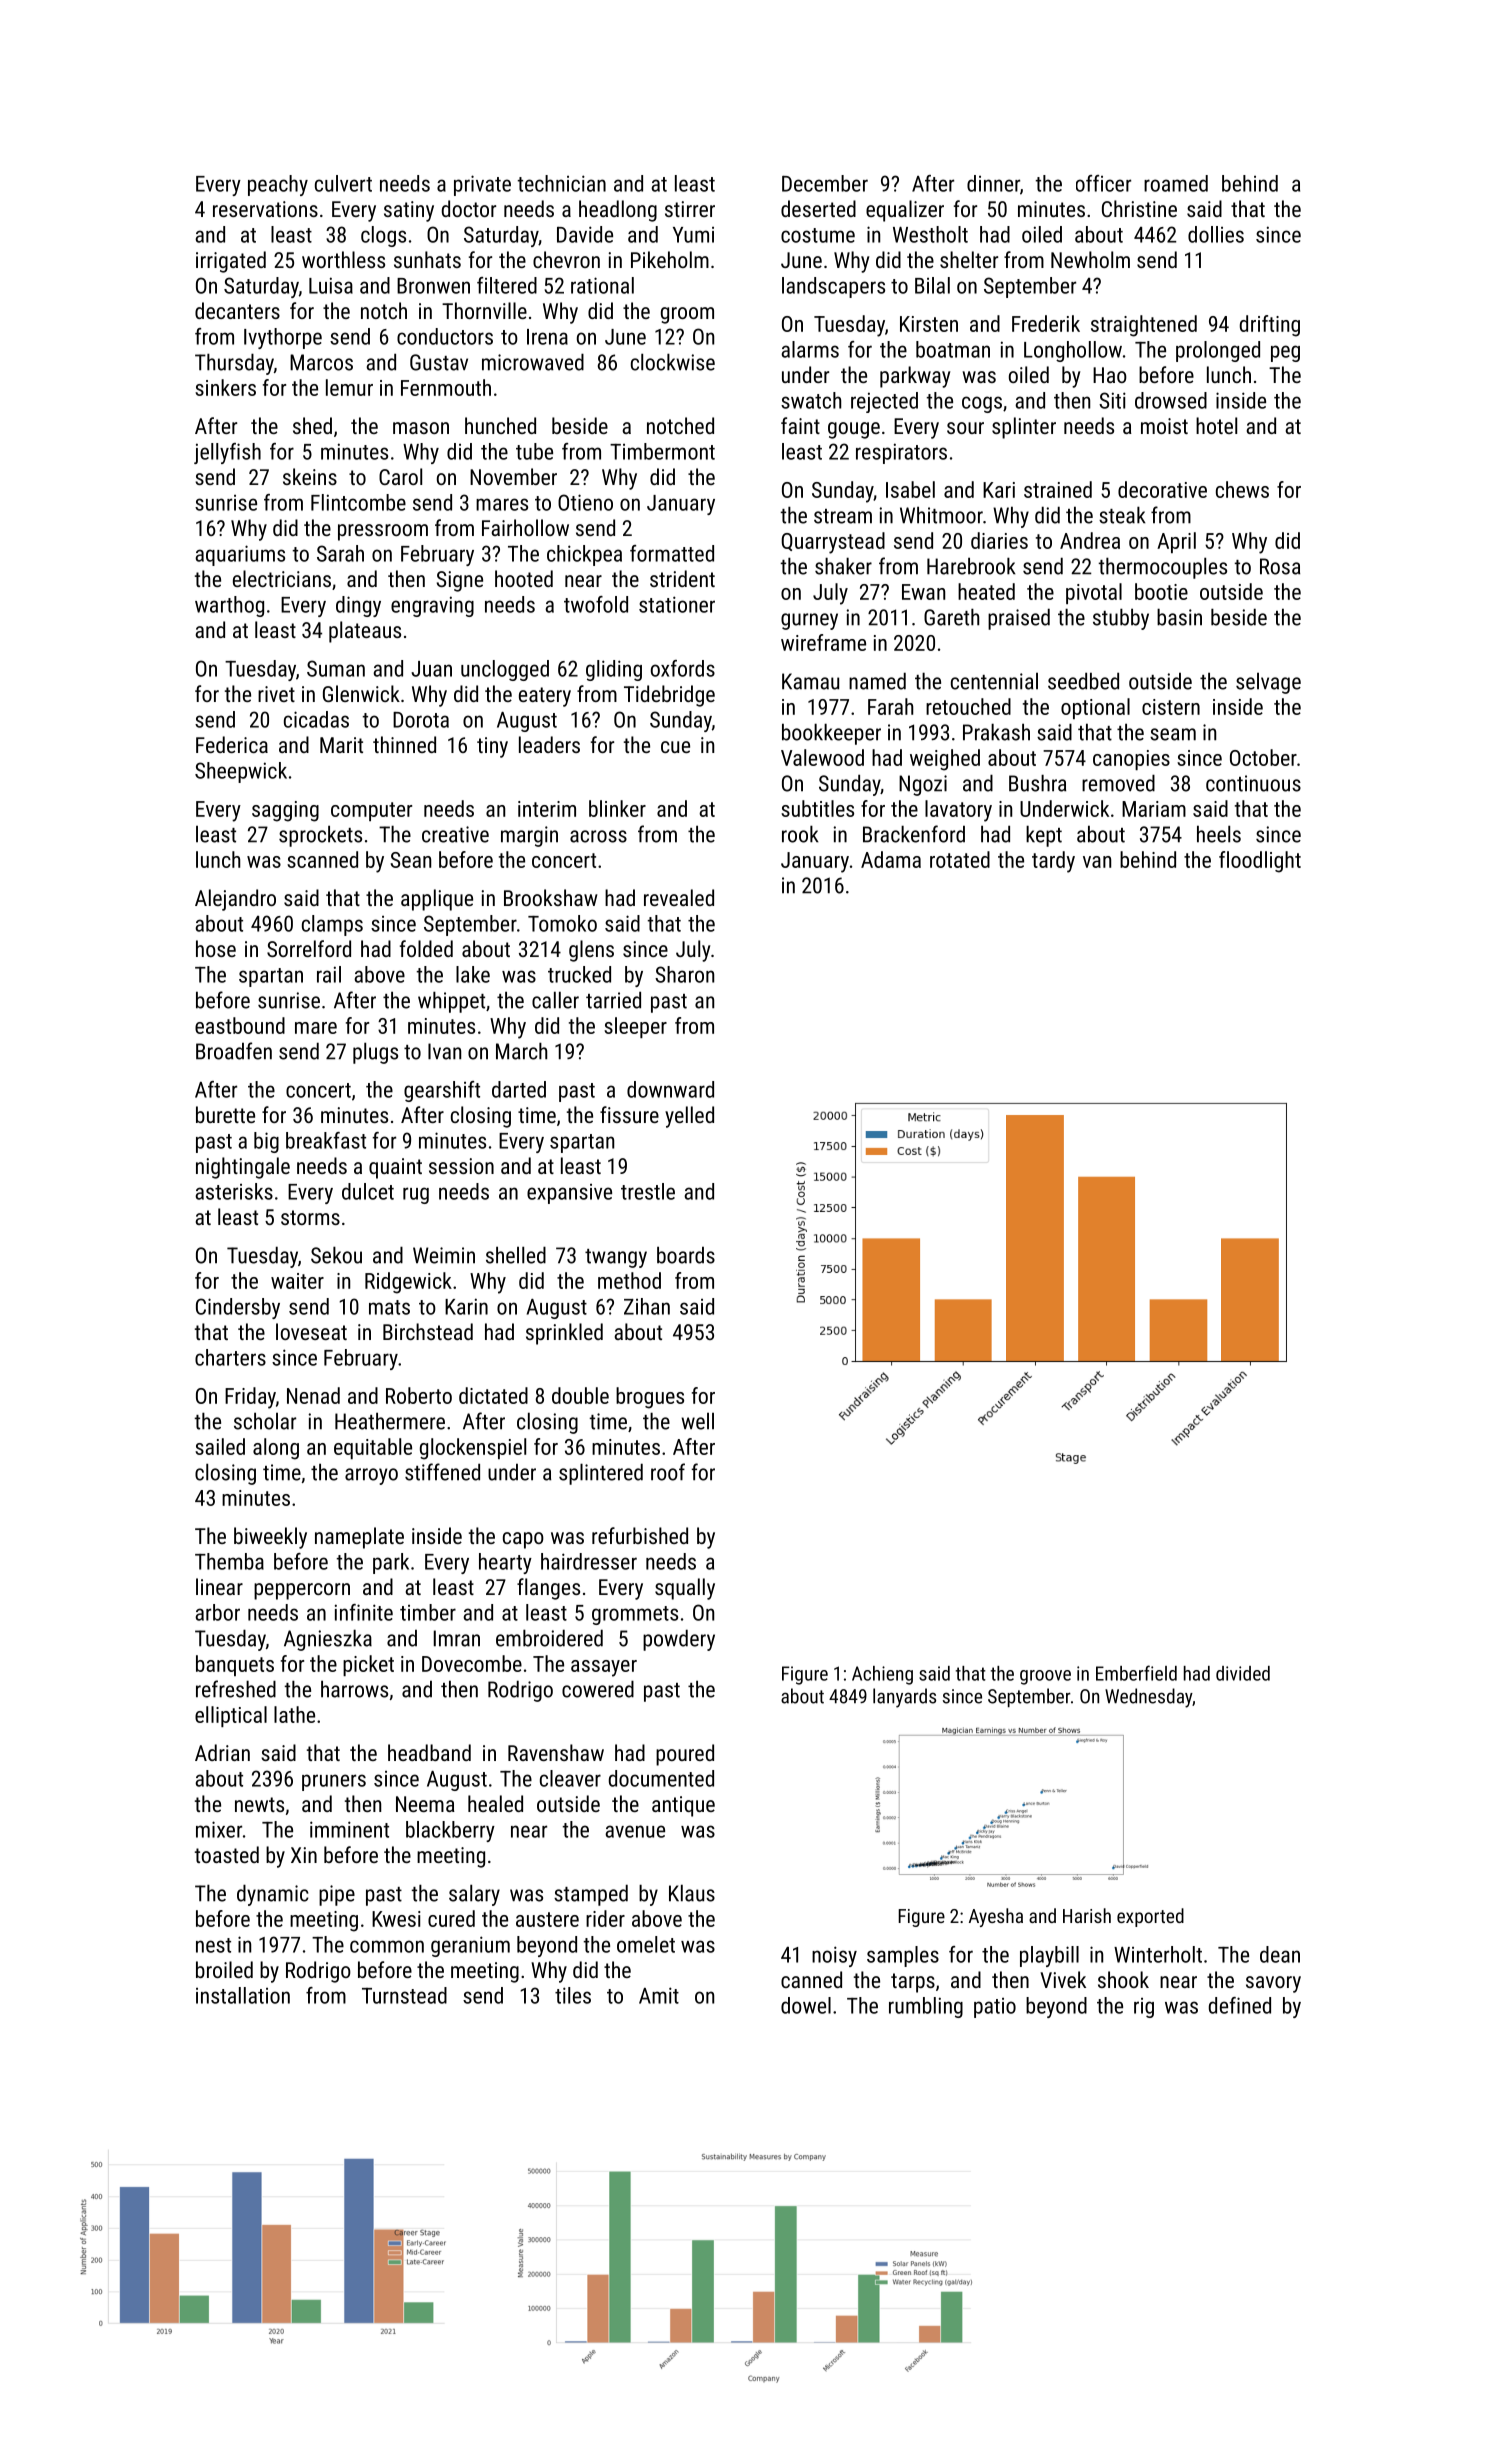  Describe the element at coordinates (810, 349) in the page. I see `alarms` at that location.
